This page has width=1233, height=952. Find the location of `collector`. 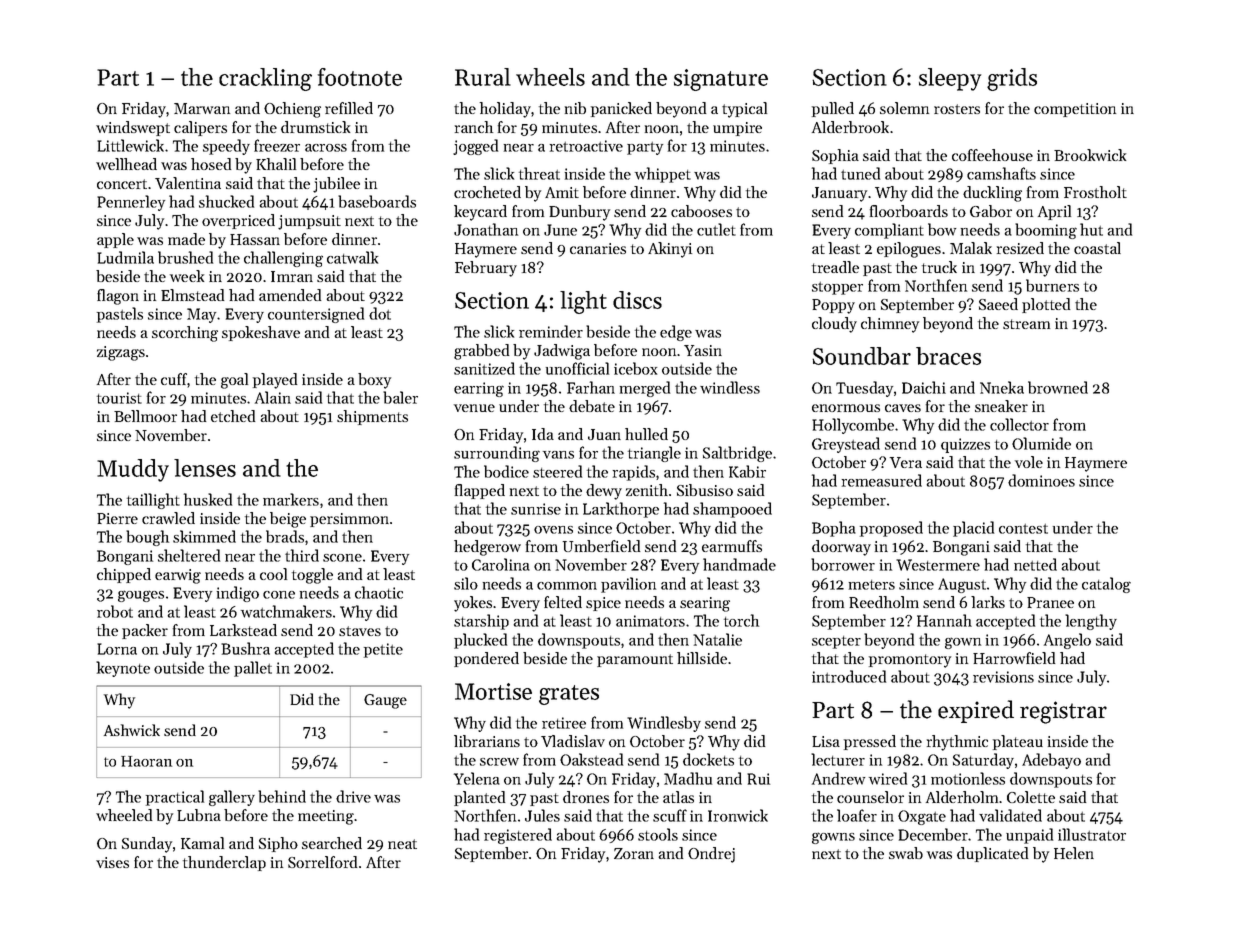

collector is located at coordinates (1019, 424).
